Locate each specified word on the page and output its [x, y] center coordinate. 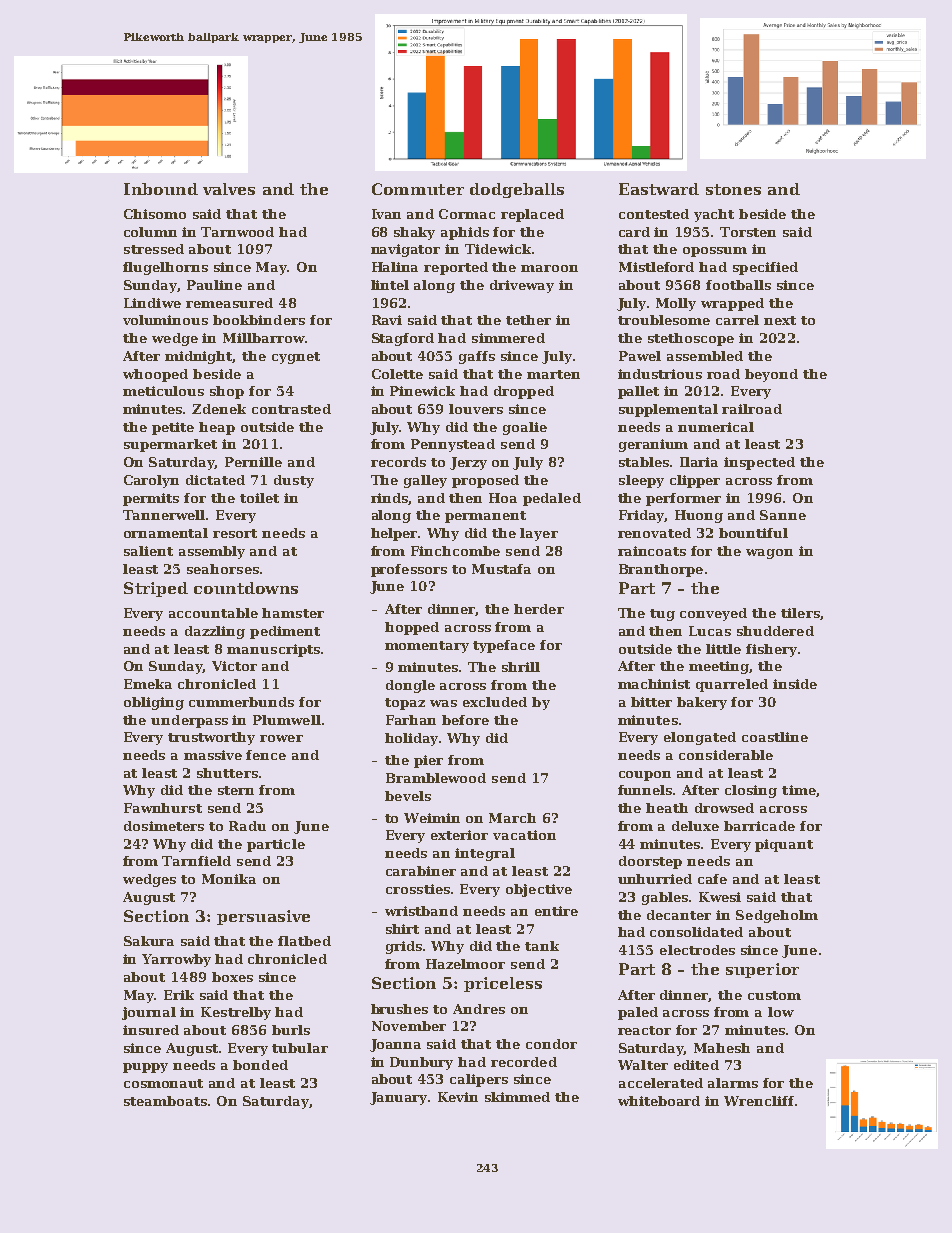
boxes [232, 977]
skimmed [517, 1097]
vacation [524, 835]
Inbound [161, 189]
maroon [549, 268]
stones [733, 189]
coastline [775, 737]
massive [213, 755]
